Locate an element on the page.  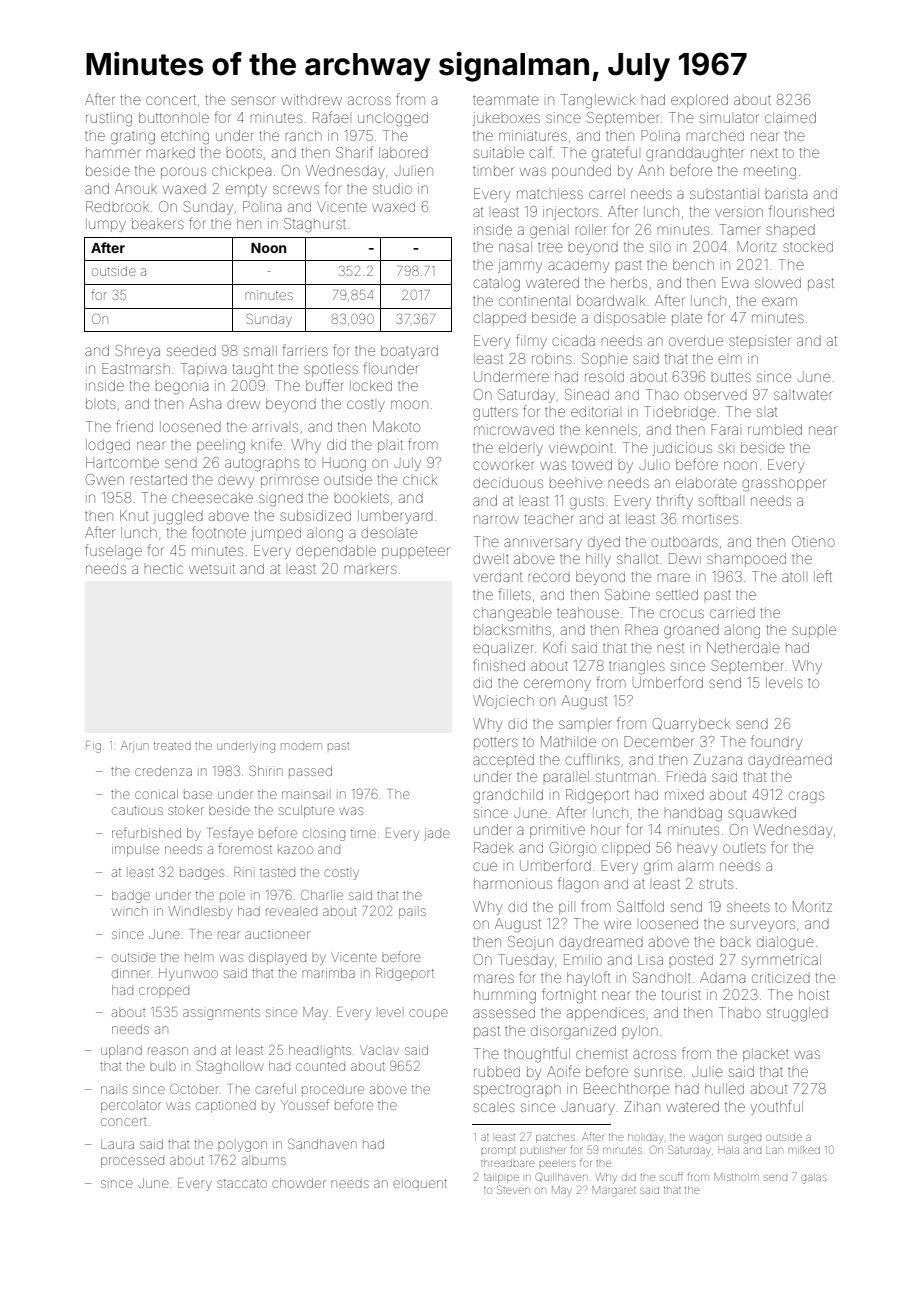
treated is located at coordinates (172, 746).
